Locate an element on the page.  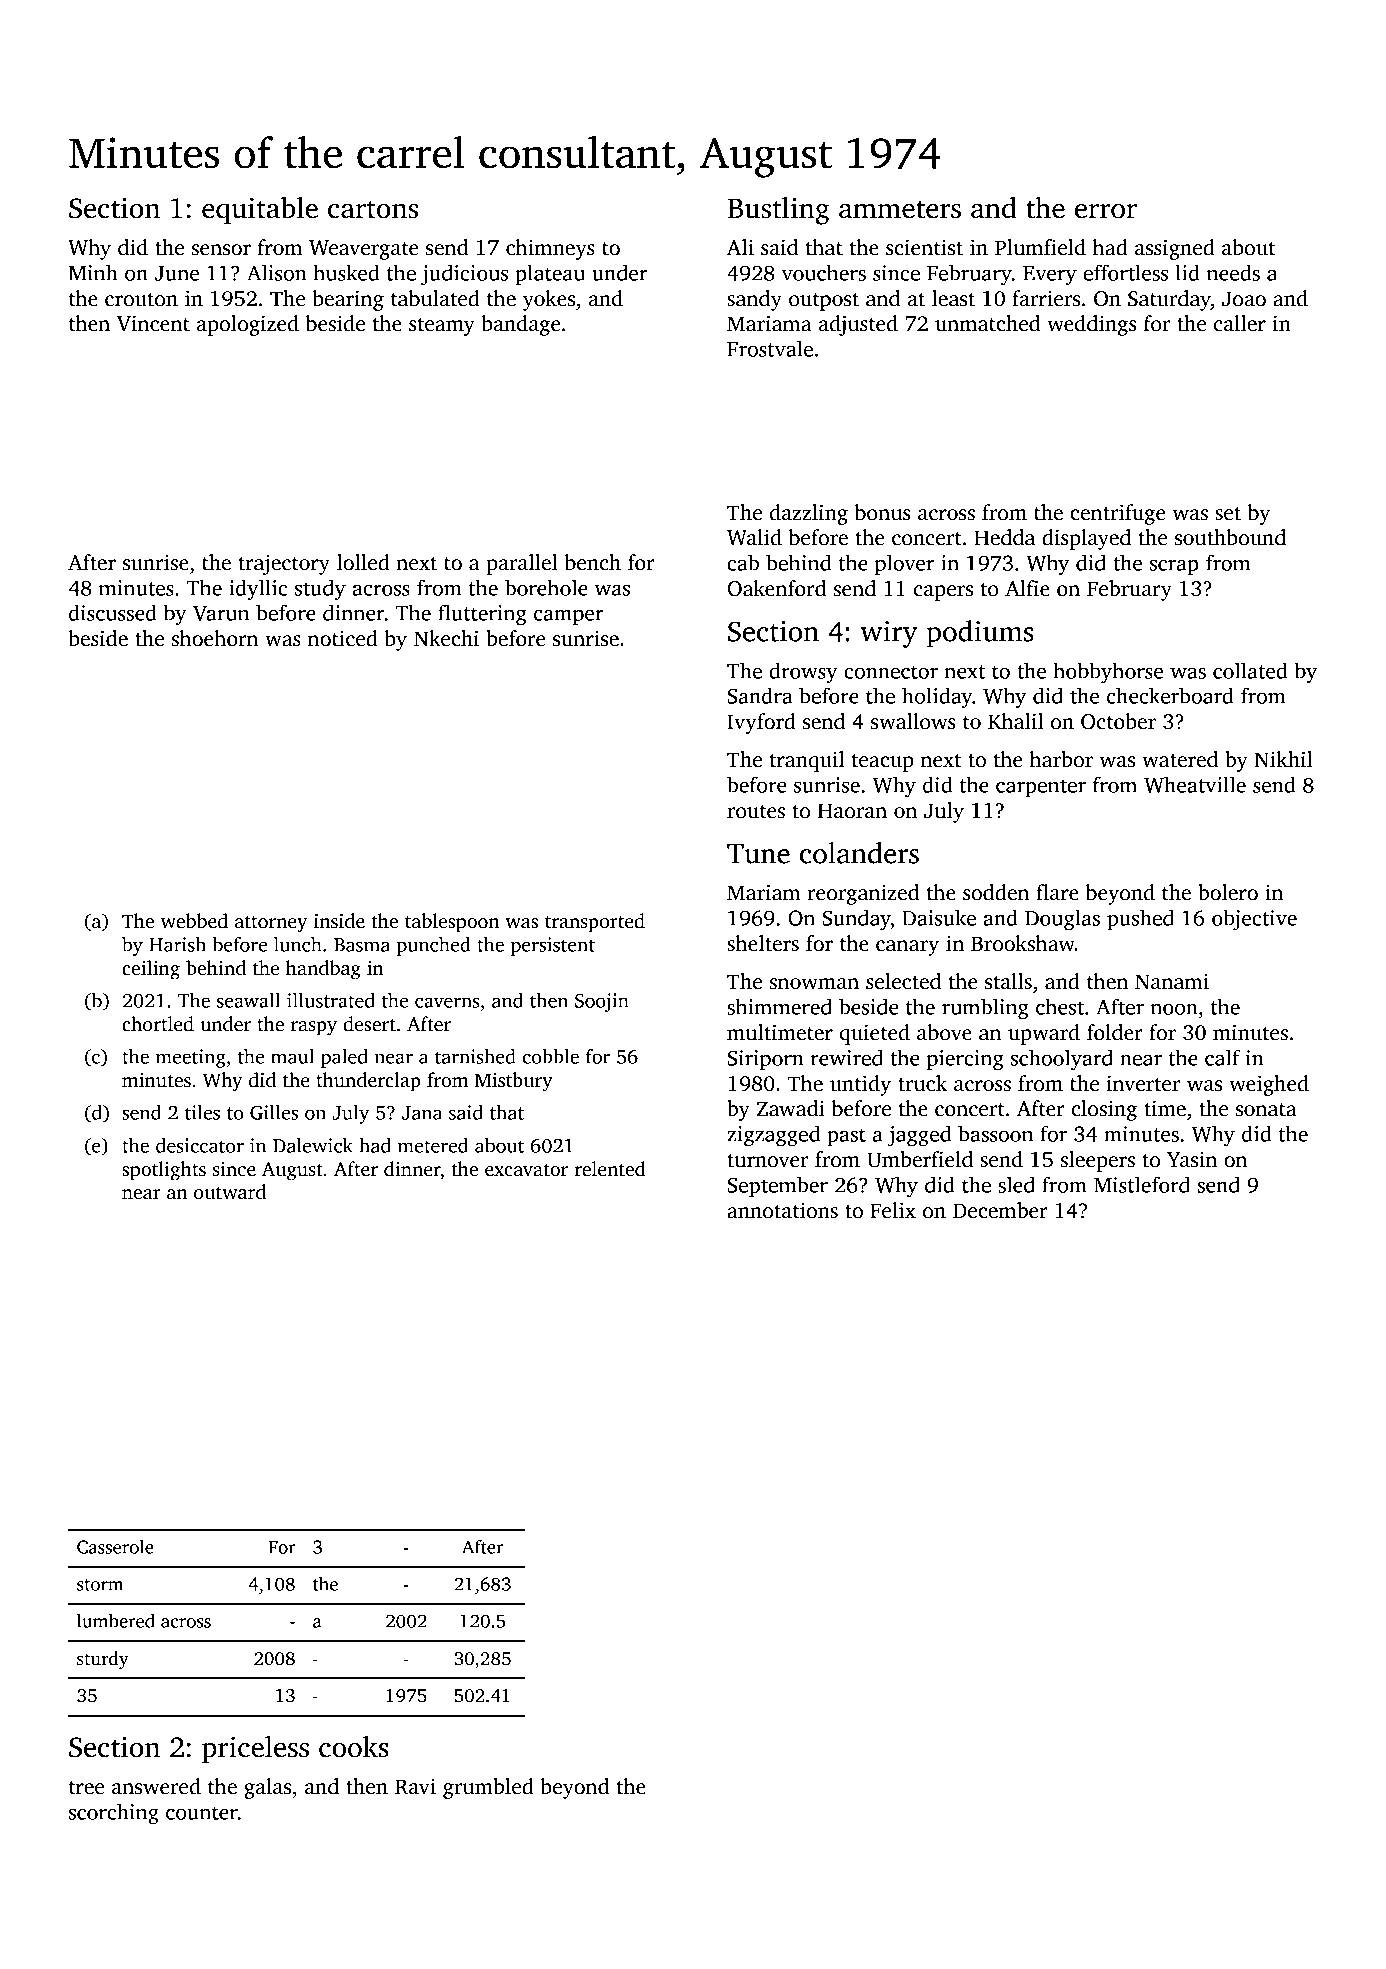
priceless is located at coordinates (255, 1749).
